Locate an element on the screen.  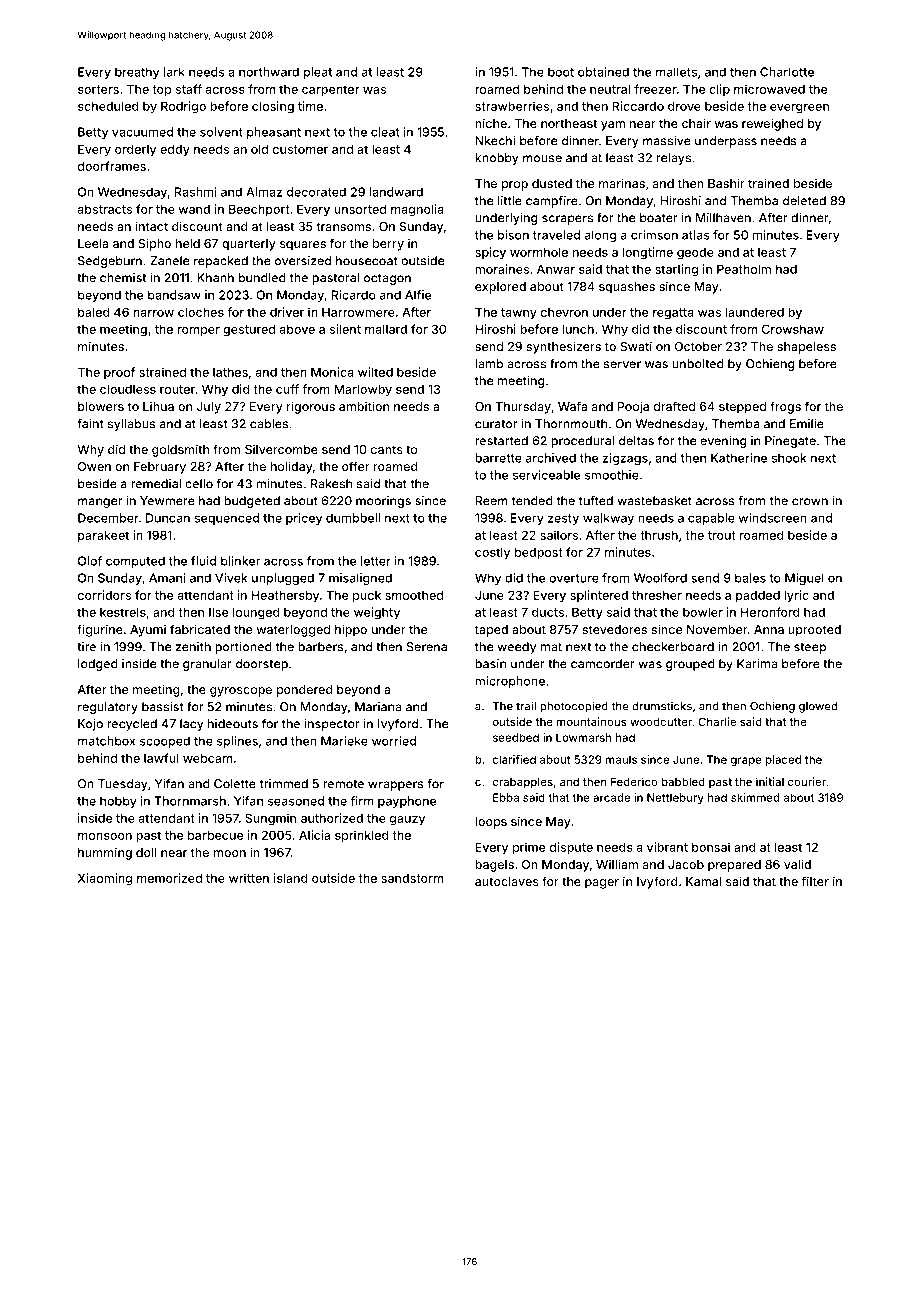
boot is located at coordinates (561, 72).
